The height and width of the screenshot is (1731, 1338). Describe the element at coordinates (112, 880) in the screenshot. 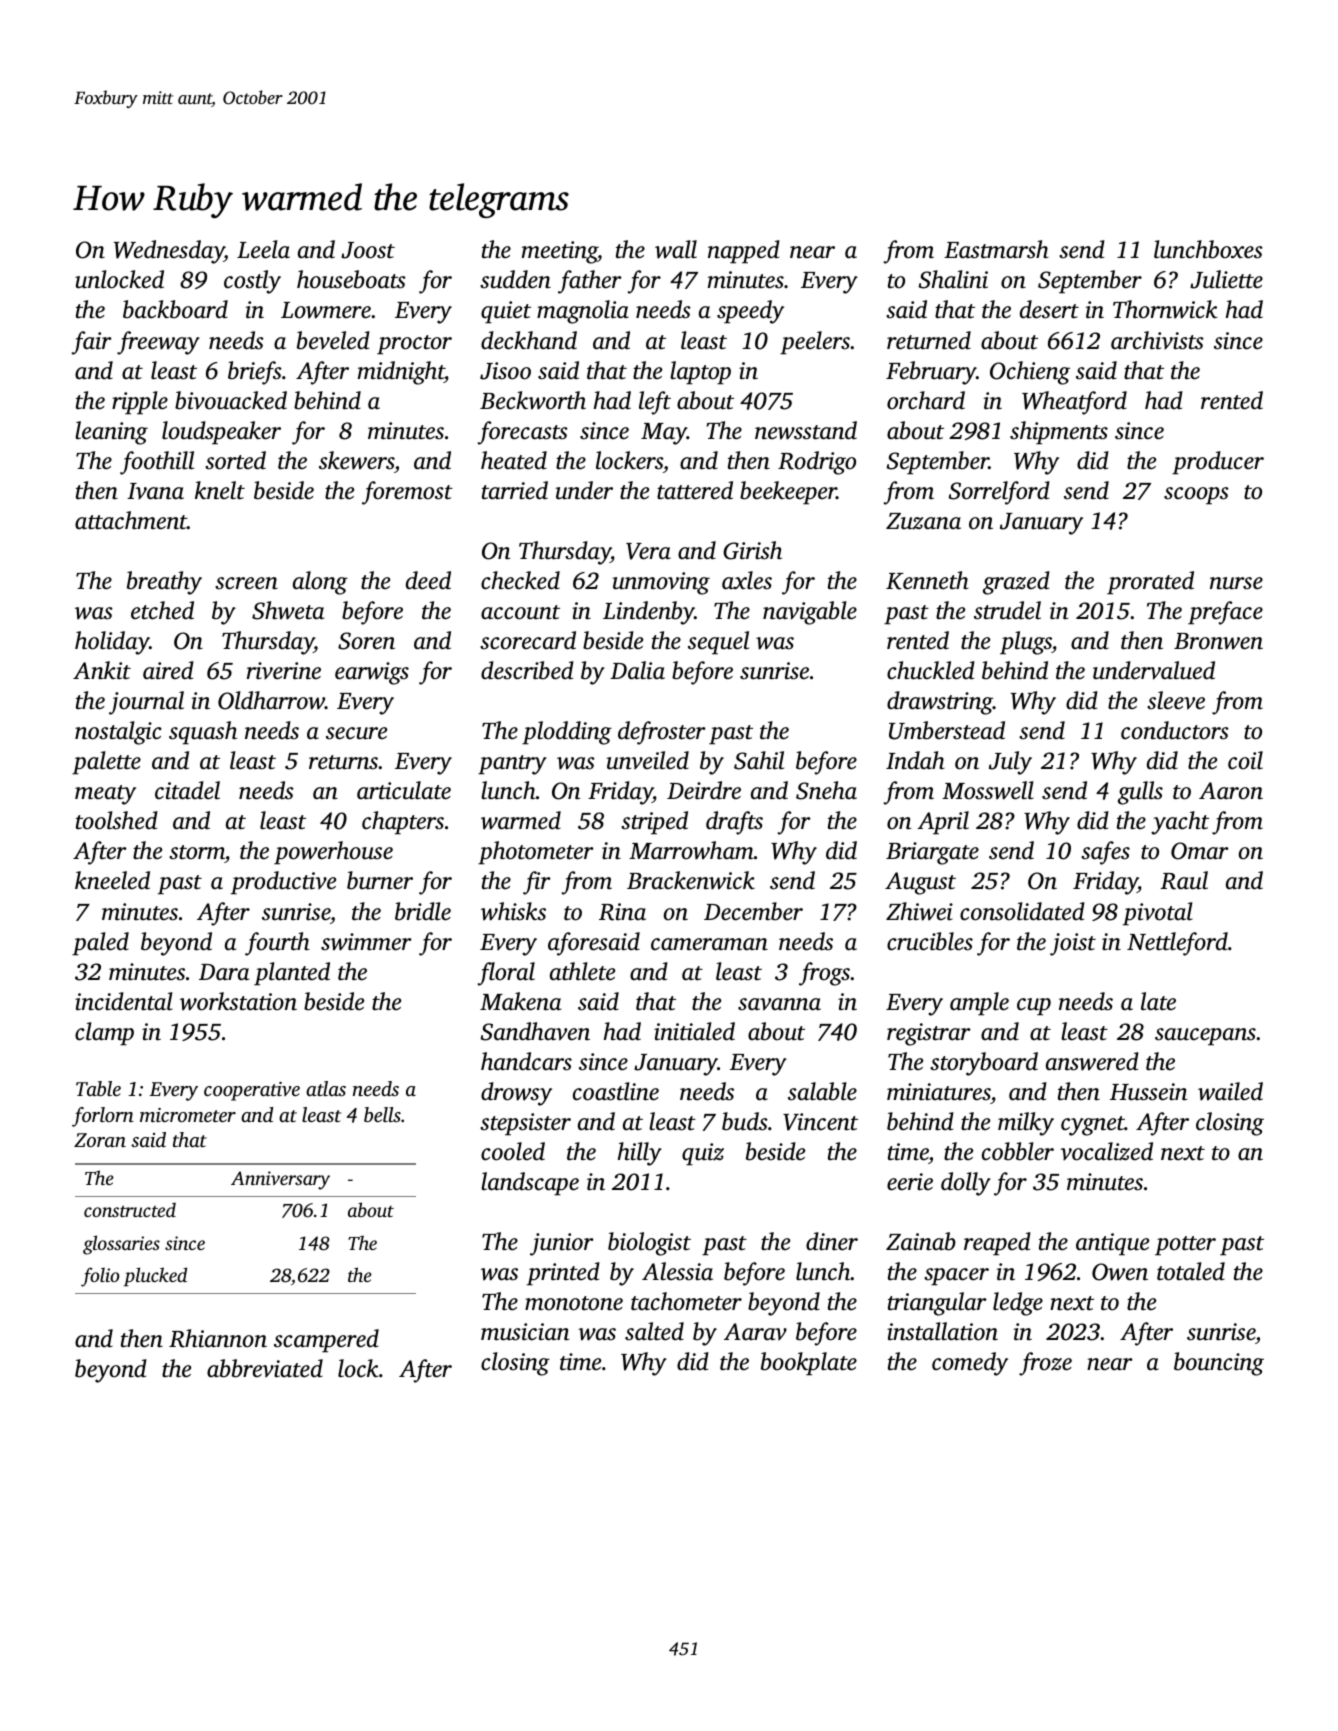

I see `kneeled` at that location.
